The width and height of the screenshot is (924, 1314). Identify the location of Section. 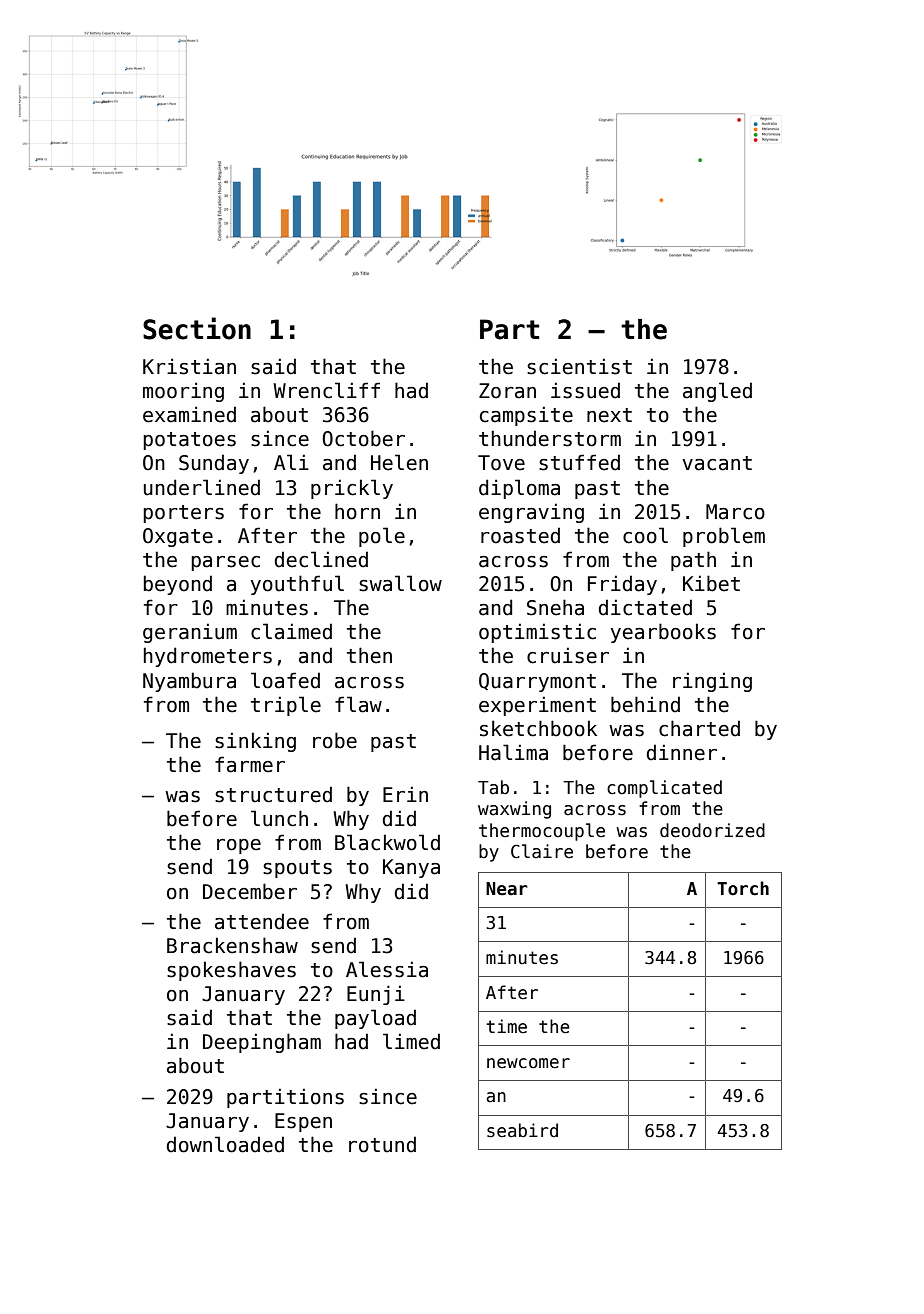
(197, 328).
